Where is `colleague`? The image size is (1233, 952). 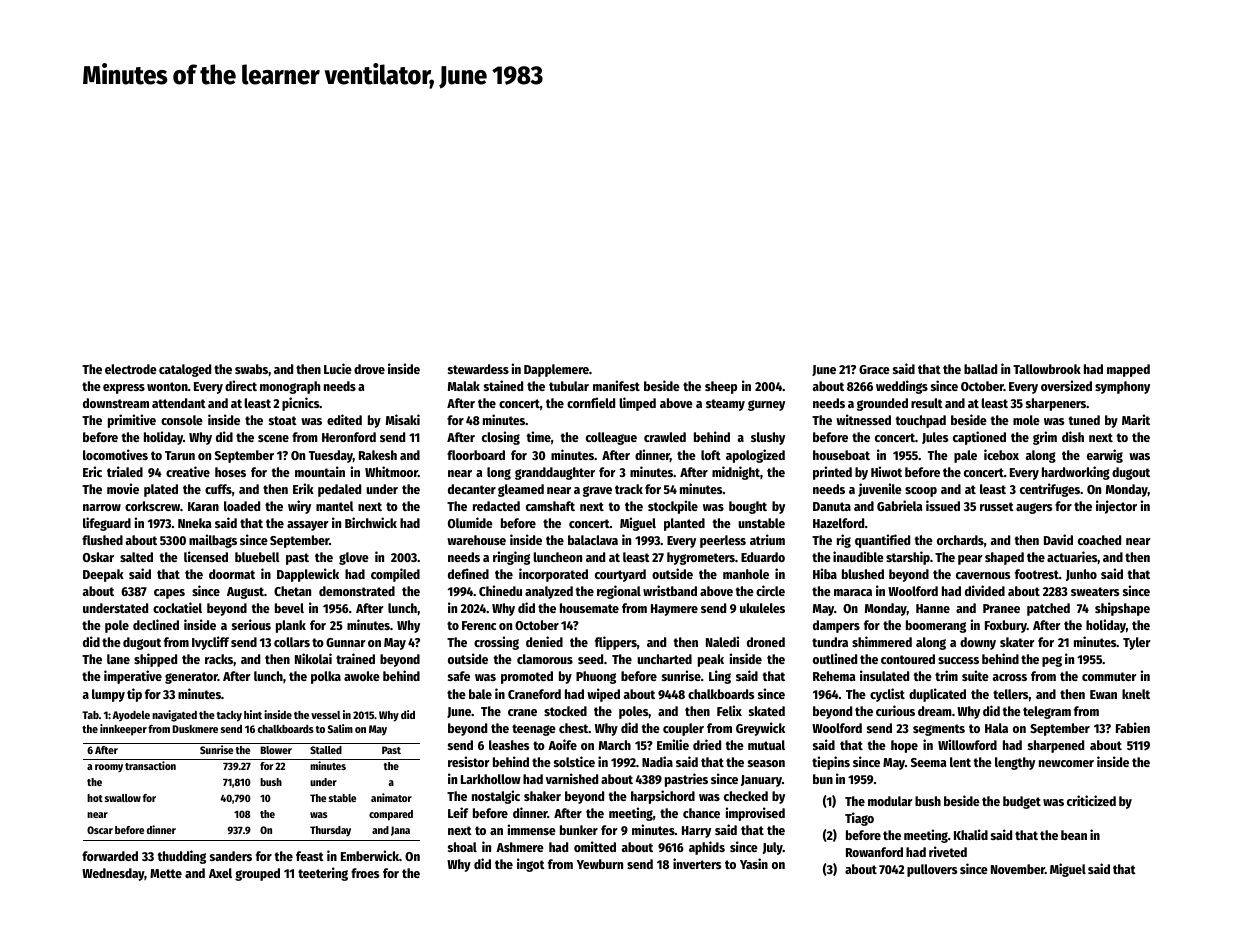 colleague is located at coordinates (611, 438).
